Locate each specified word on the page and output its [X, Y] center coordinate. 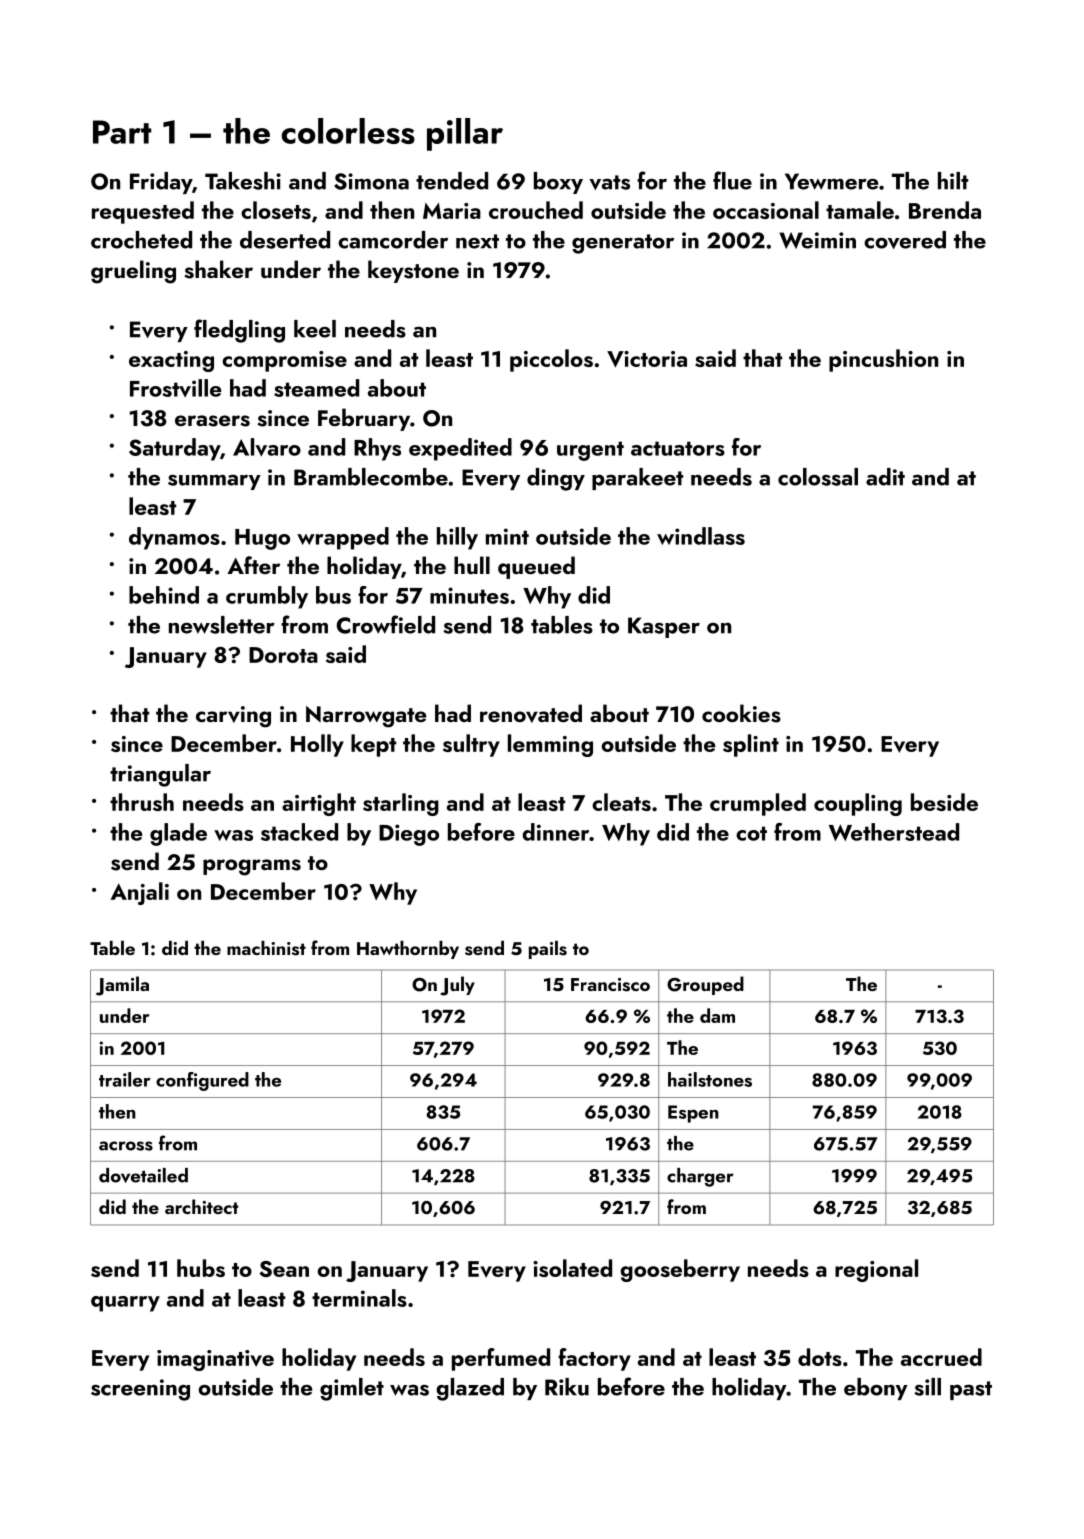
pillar [465, 134]
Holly [317, 745]
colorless [348, 131]
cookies [741, 713]
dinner [555, 832]
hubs [201, 1268]
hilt [953, 181]
